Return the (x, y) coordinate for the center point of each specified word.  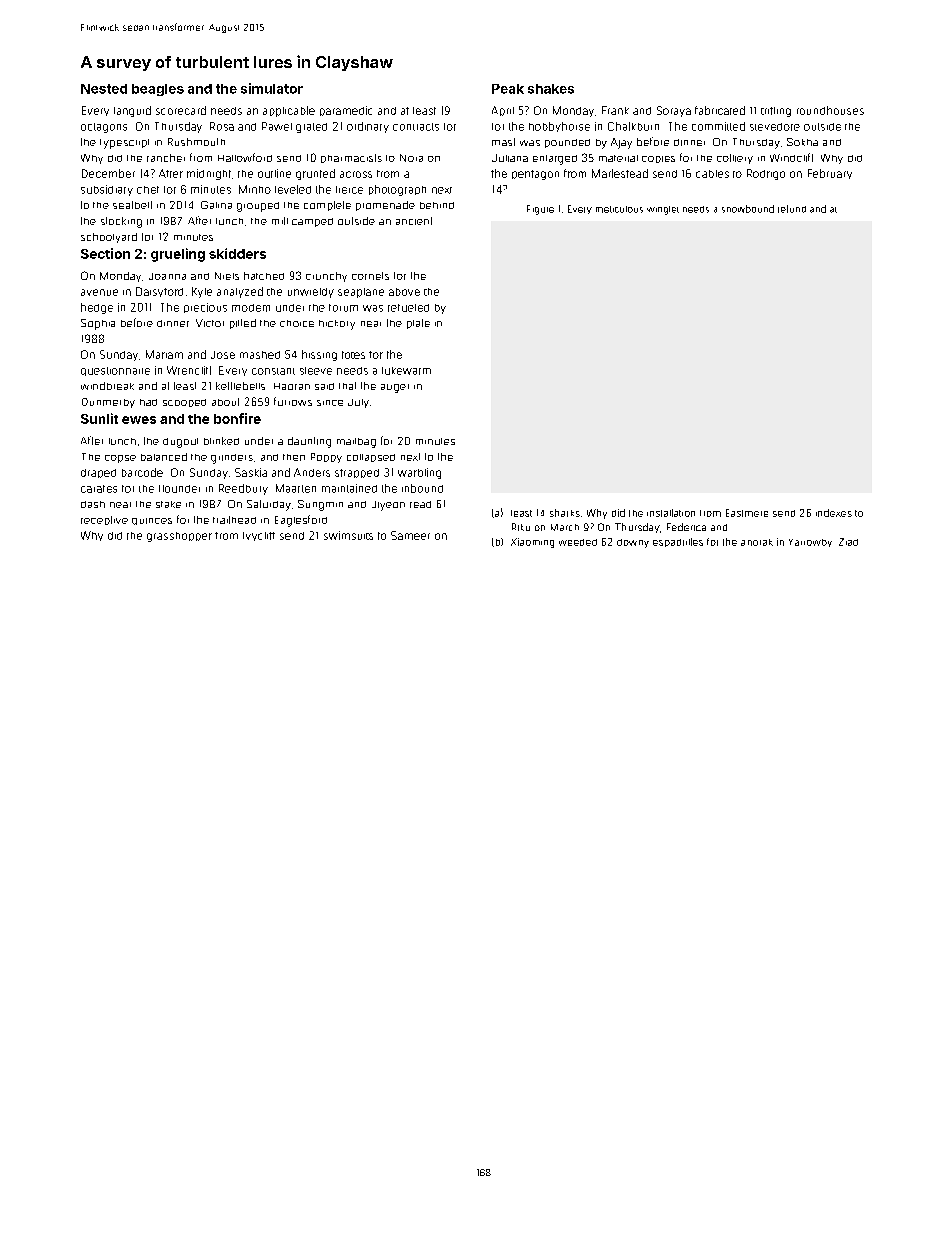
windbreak (107, 386)
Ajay (621, 143)
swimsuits (348, 535)
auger (395, 388)
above (404, 292)
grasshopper (179, 537)
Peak (508, 89)
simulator (272, 88)
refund (792, 209)
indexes (834, 513)
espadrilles (678, 542)
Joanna (167, 276)
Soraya (674, 111)
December (108, 173)
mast (503, 142)
